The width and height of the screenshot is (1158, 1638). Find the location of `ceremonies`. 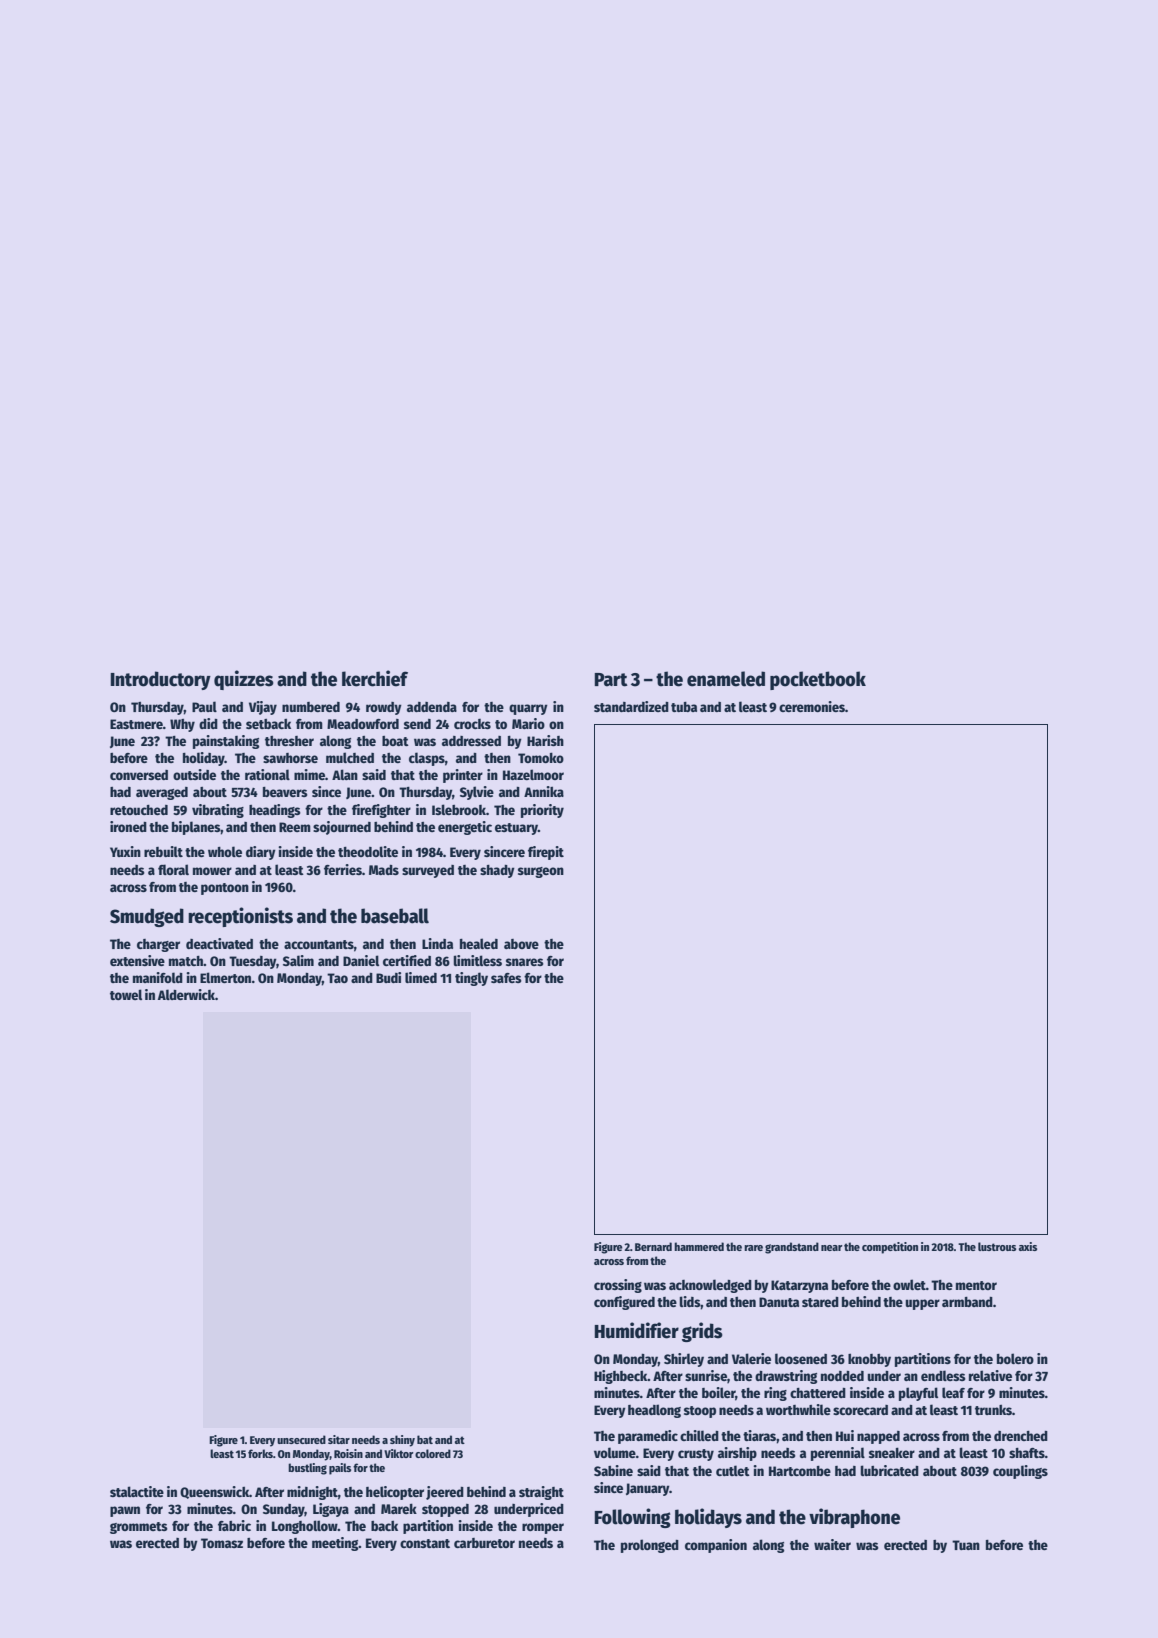

ceremonies is located at coordinates (812, 706).
